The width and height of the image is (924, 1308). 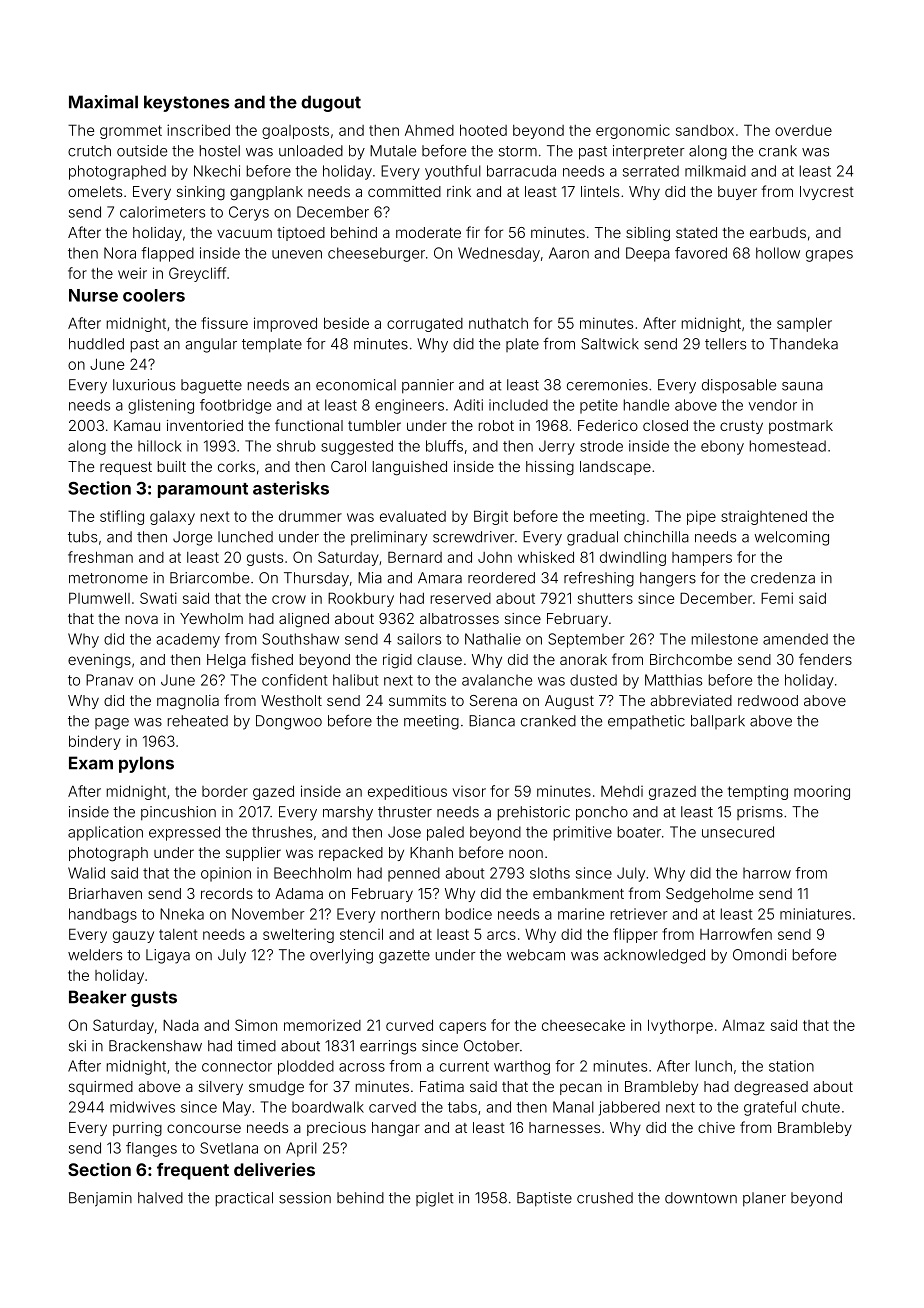 What do you see at coordinates (396, 1129) in the image?
I see `hangar` at bounding box center [396, 1129].
